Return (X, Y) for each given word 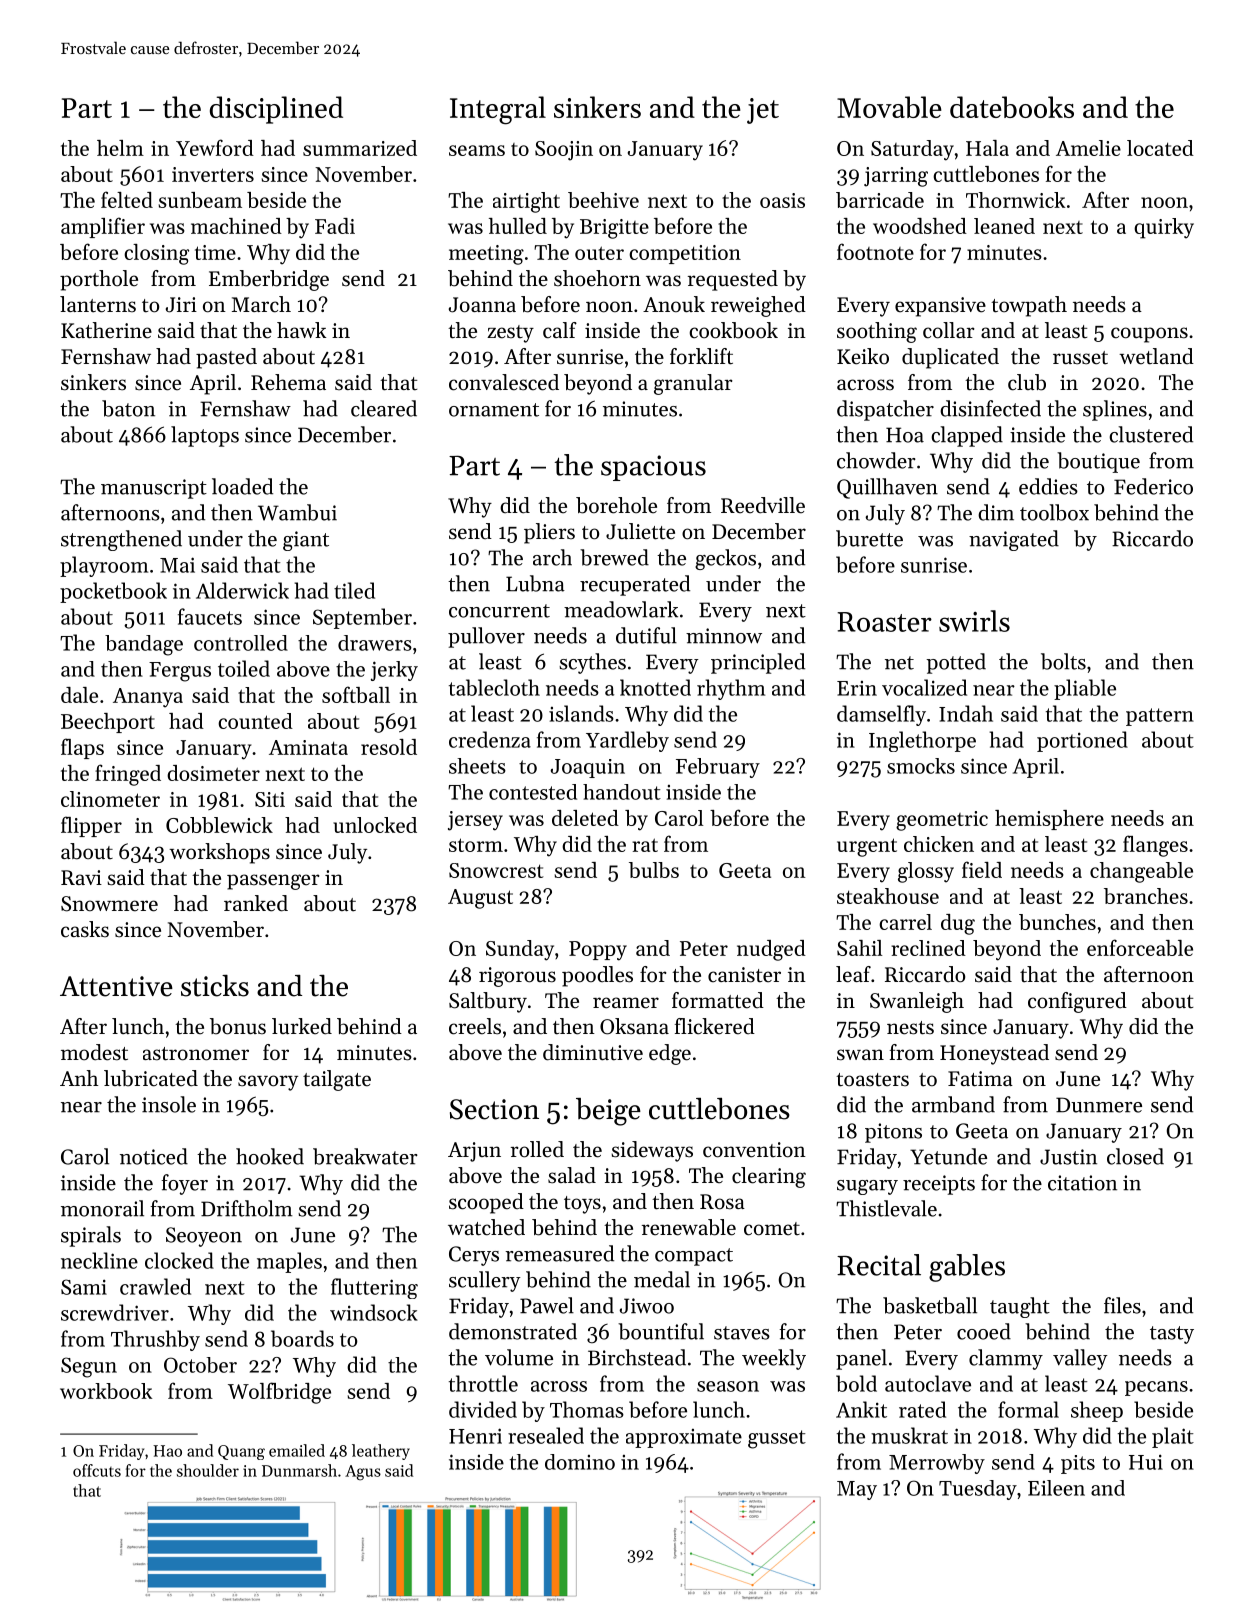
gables (967, 1268)
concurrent (499, 611)
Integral (498, 110)
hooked (270, 1156)
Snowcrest (496, 870)
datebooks (1012, 107)
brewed (614, 557)
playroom (104, 566)
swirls (974, 621)
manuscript (154, 489)
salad (572, 1175)
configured (1077, 1002)
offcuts (97, 1470)
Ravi (81, 877)
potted (956, 663)
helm (120, 148)
